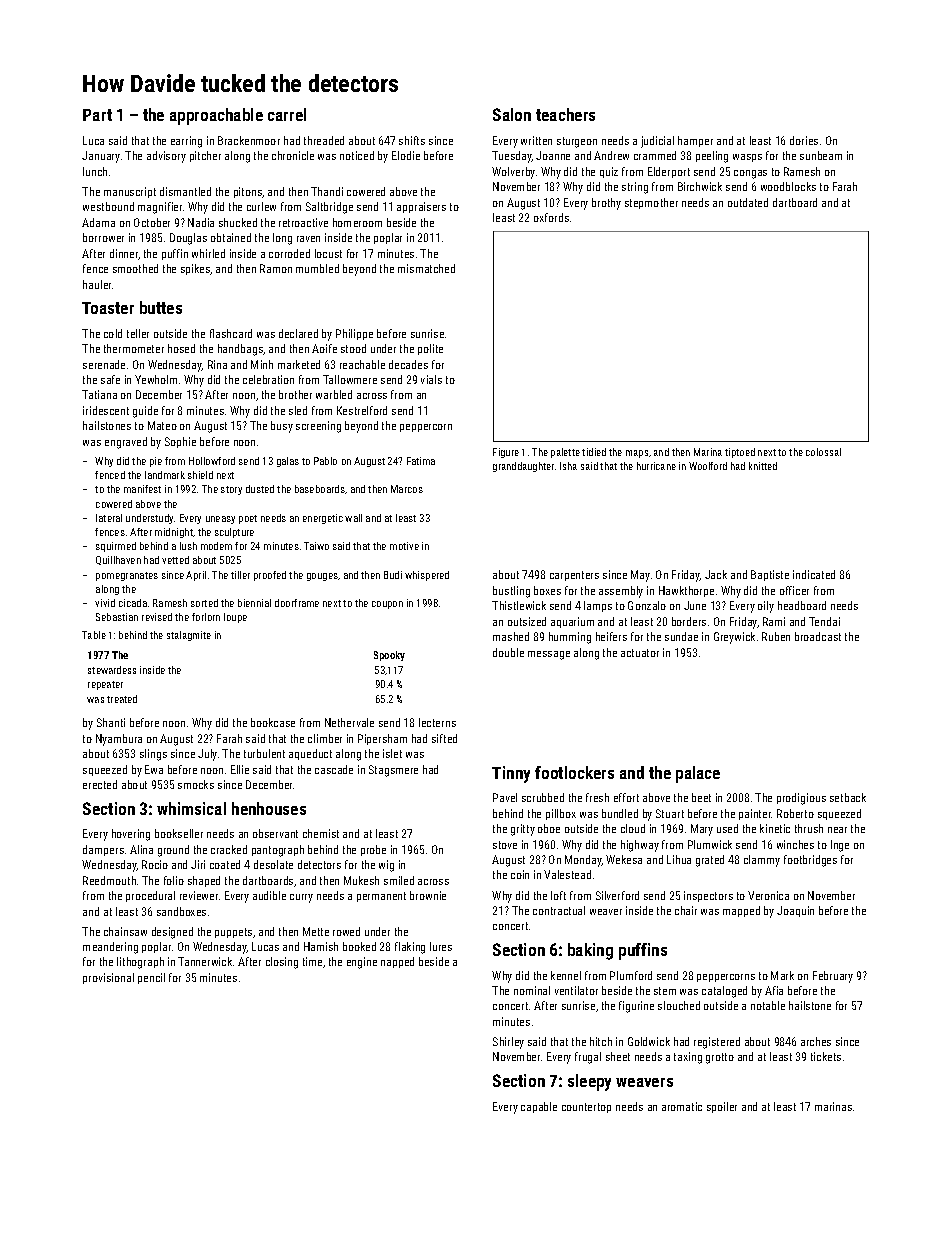 This screenshot has width=952, height=1233. Describe the element at coordinates (151, 978) in the screenshot. I see `pencil` at that location.
